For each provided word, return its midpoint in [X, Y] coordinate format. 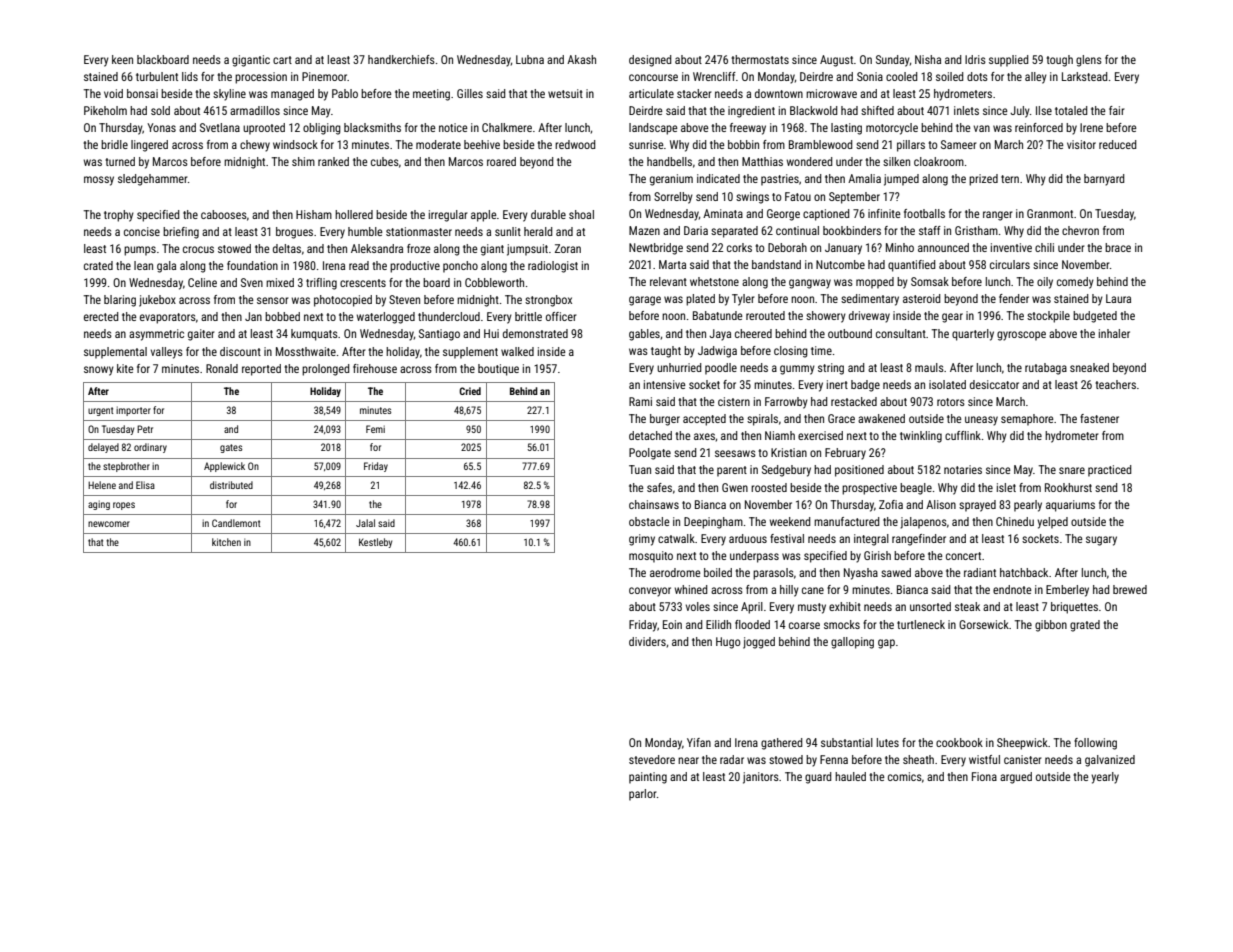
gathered [781, 744]
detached [650, 435]
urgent [101, 411]
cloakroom [939, 161]
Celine [202, 282]
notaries [963, 469]
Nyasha [861, 574]
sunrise [646, 144]
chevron [1080, 230]
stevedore [652, 759]
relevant [668, 281]
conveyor [650, 592]
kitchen [226, 542]
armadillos [255, 110]
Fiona [984, 776]
